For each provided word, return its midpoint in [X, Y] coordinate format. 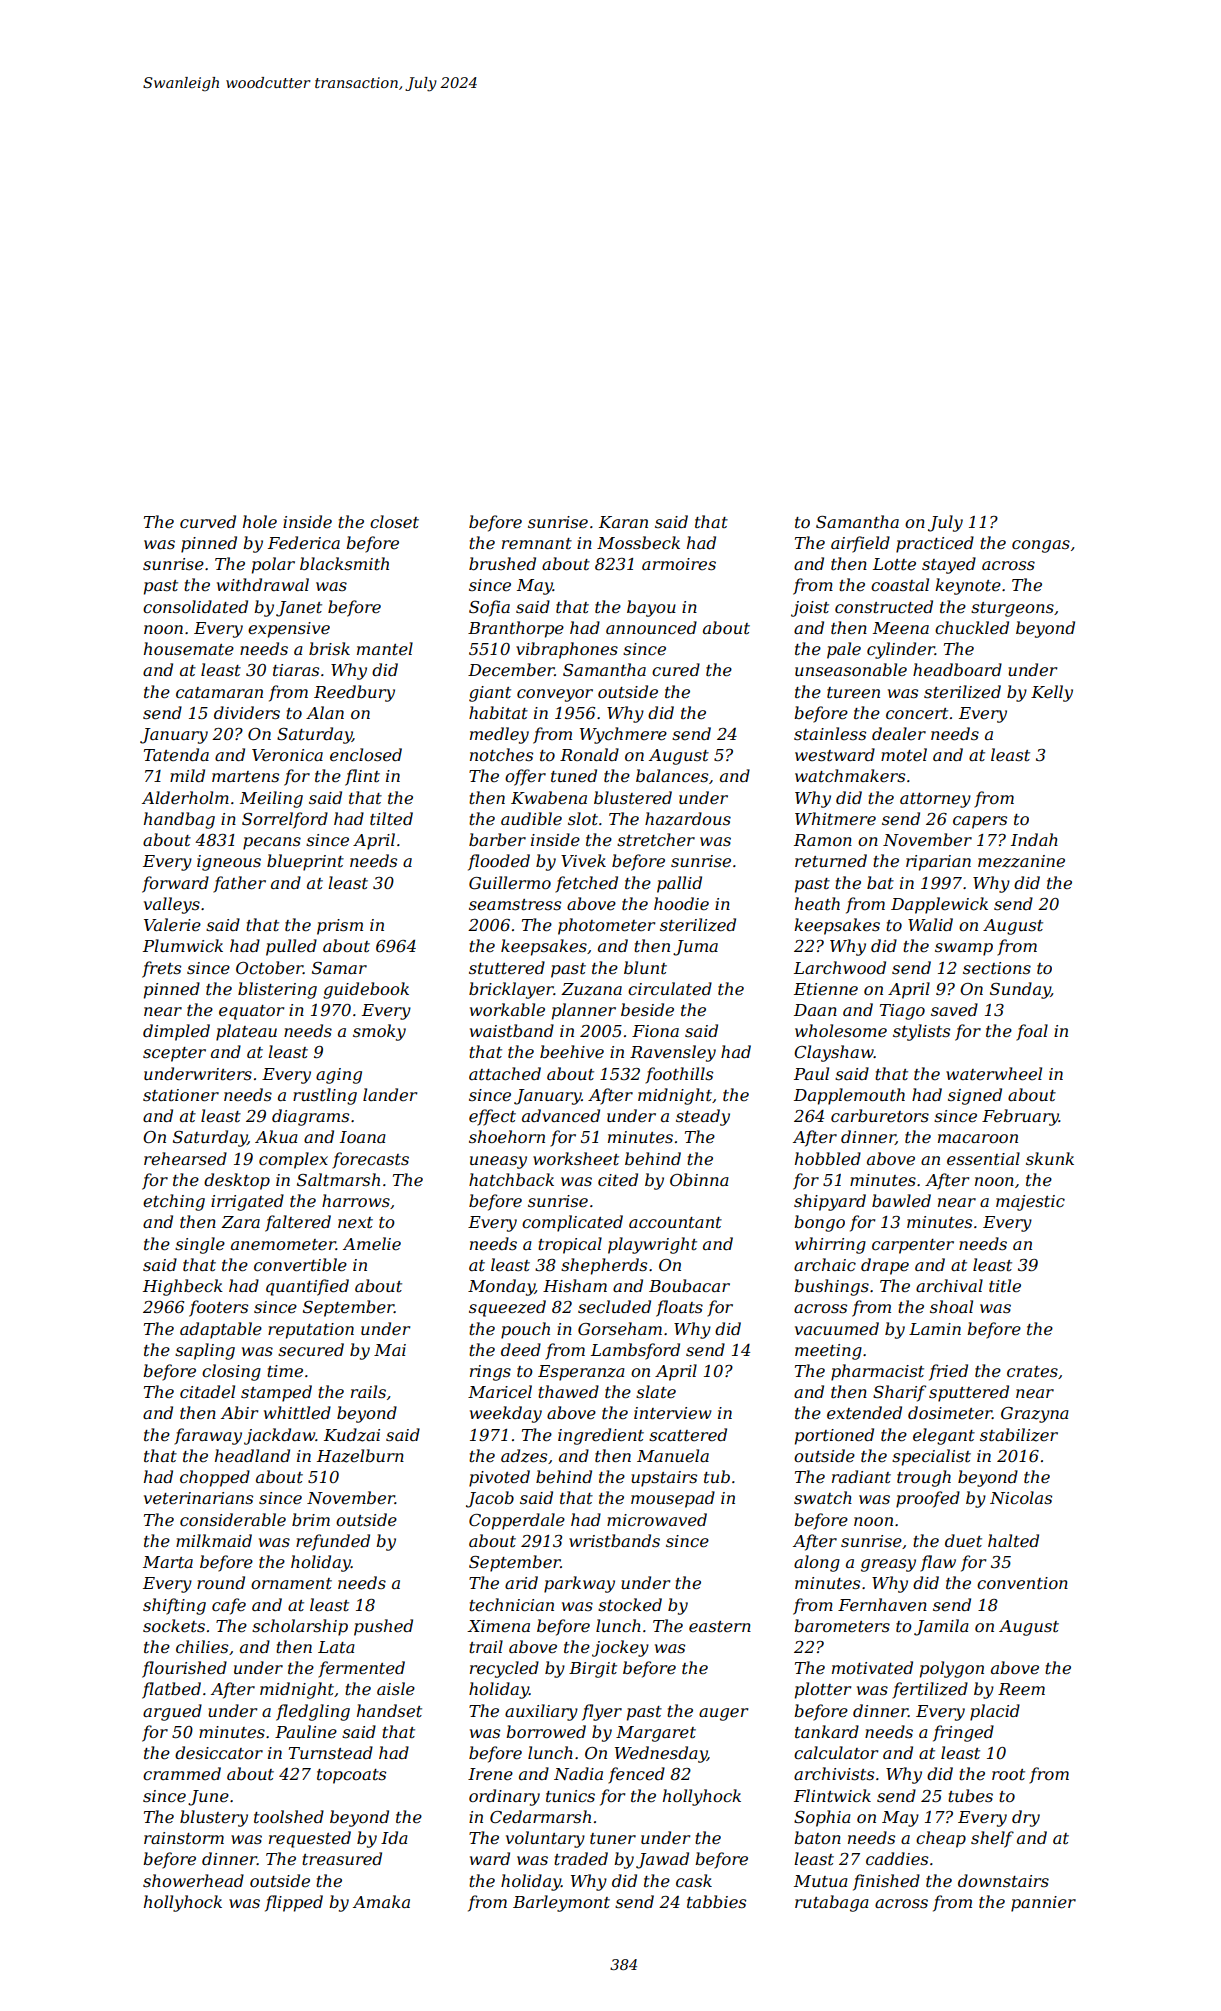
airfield [860, 544]
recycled [504, 1669]
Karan [623, 522]
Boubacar [689, 1285]
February [1020, 1117]
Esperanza [581, 1373]
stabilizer [1019, 1435]
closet [394, 521]
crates [1032, 1371]
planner [584, 1011]
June [208, 1798]
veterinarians [198, 1498]
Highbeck [183, 1287]
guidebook [366, 990]
